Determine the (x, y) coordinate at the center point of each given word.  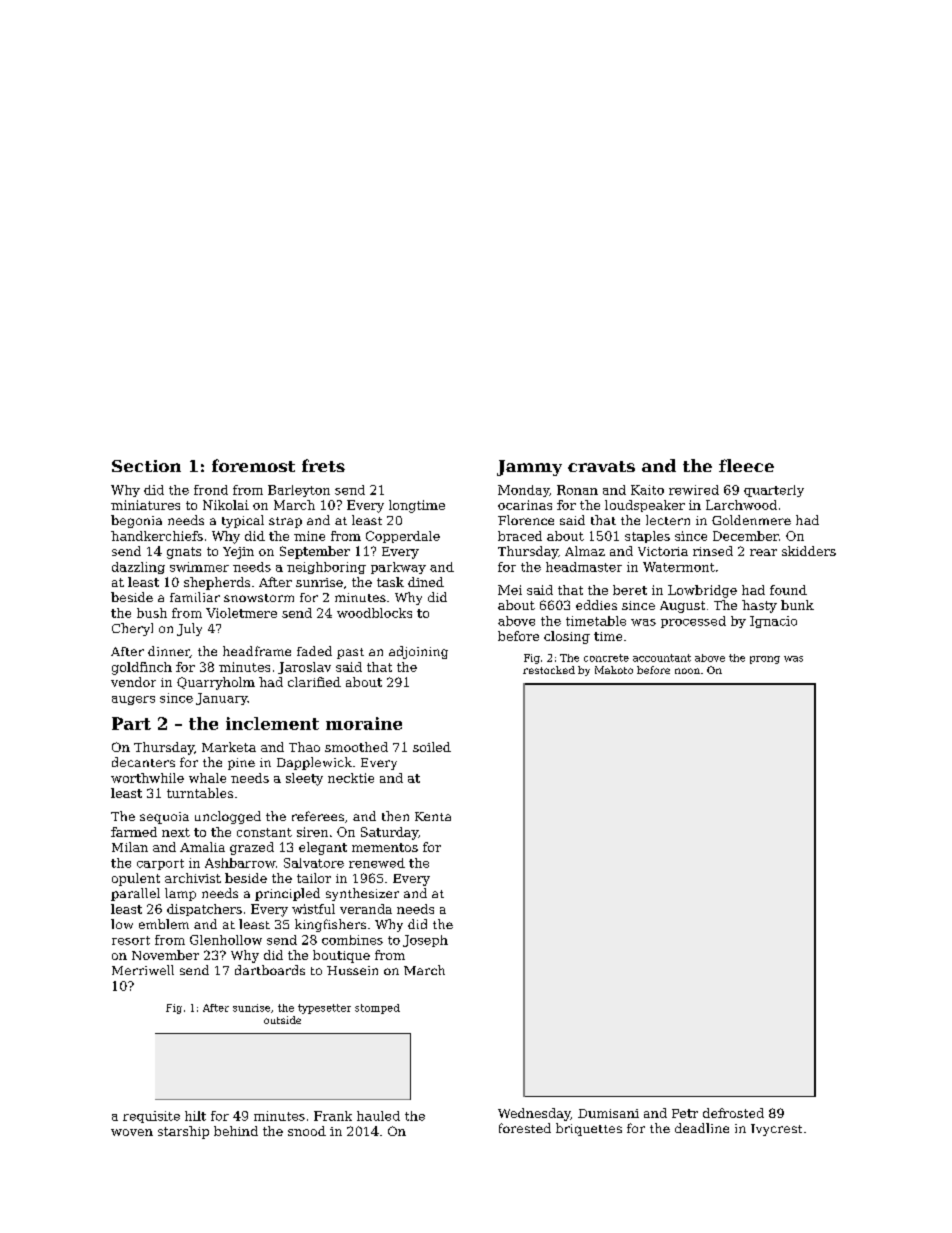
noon (687, 671)
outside (282, 1020)
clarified (314, 682)
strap (285, 522)
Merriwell (143, 970)
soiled (432, 747)
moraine (364, 723)
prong (765, 660)
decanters (143, 762)
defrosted (733, 1113)
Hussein (352, 970)
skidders (809, 551)
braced (520, 536)
